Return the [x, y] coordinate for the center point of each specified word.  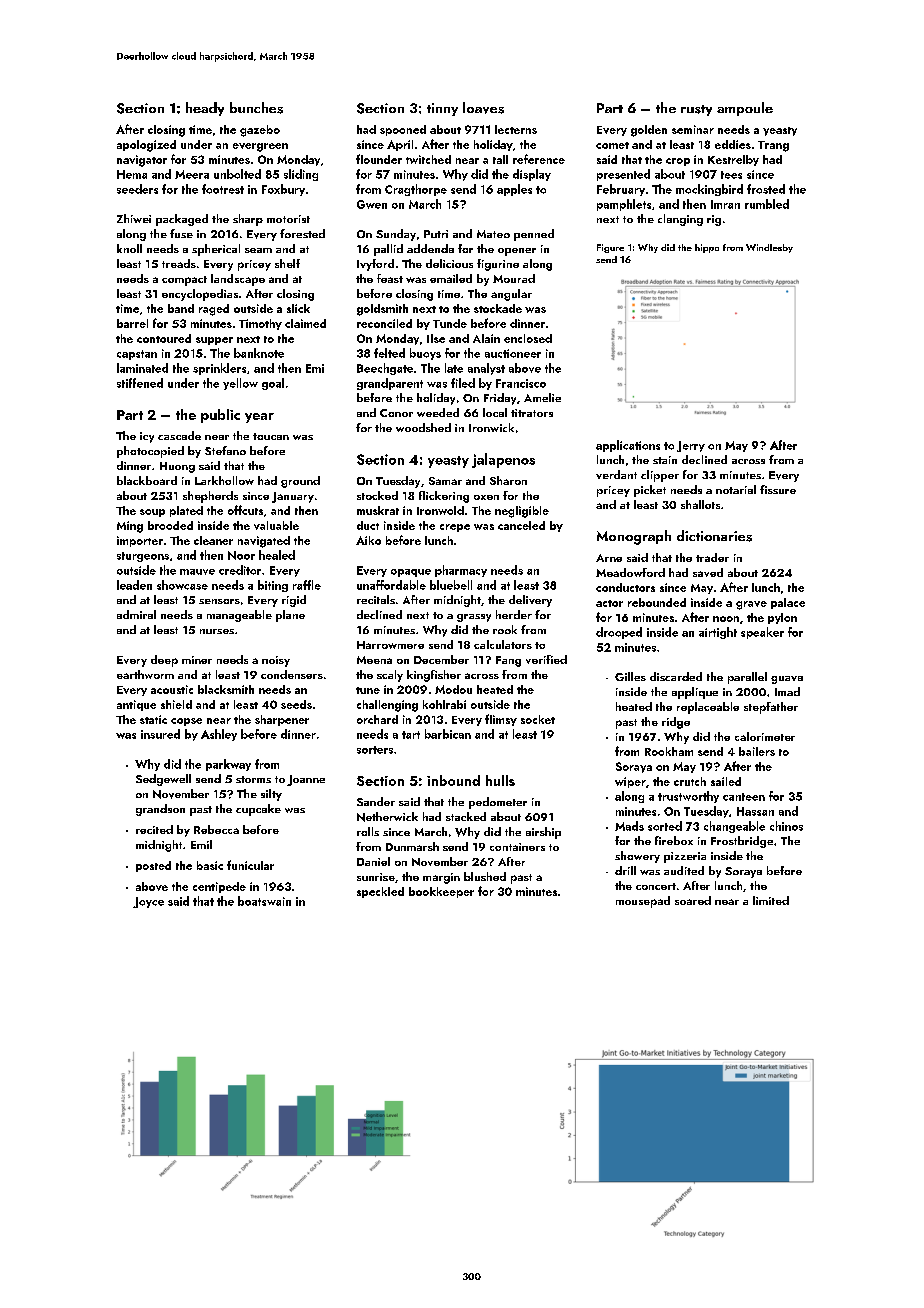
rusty [696, 110]
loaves [483, 108]
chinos [786, 826]
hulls [500, 780]
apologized [146, 146]
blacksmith [226, 689]
